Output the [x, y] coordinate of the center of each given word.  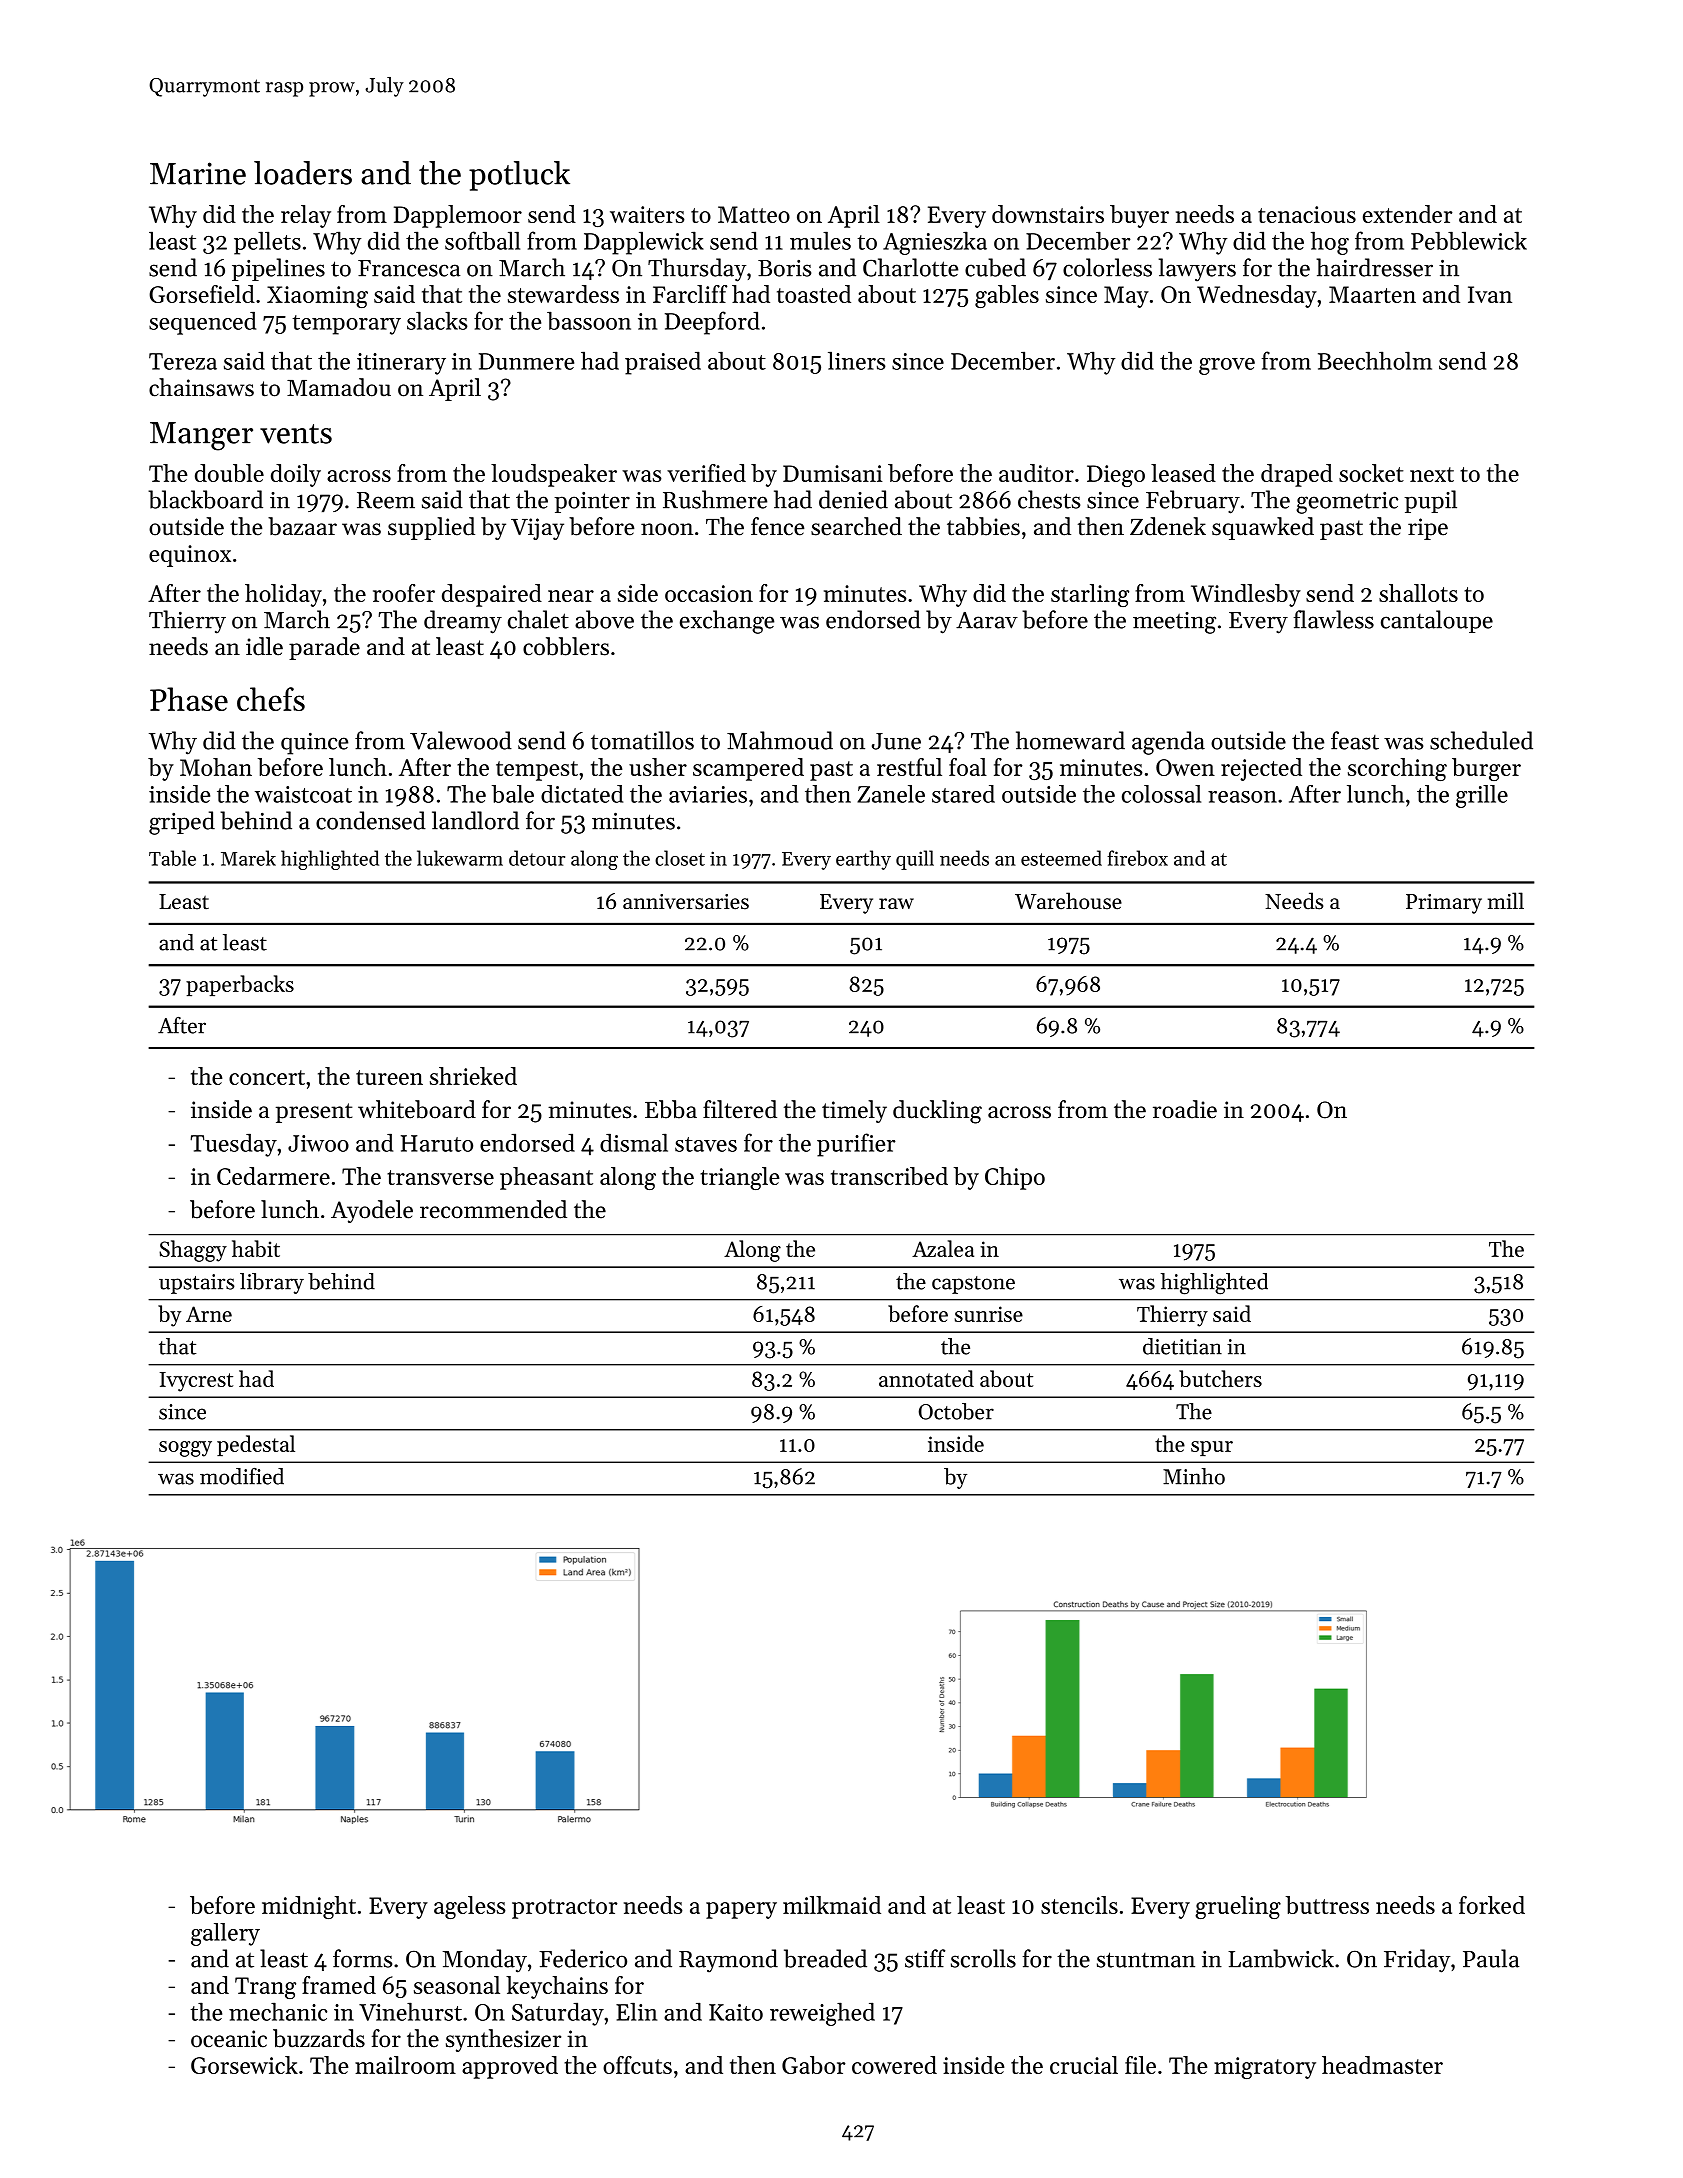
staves [706, 1144]
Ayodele [372, 1211]
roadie [1185, 1109]
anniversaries [686, 902]
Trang [265, 1988]
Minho [1194, 1476]
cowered [894, 2065]
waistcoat [303, 794]
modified [242, 1476]
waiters [647, 214]
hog [1330, 243]
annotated [926, 1378]
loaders [303, 173]
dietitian [1182, 1346]
